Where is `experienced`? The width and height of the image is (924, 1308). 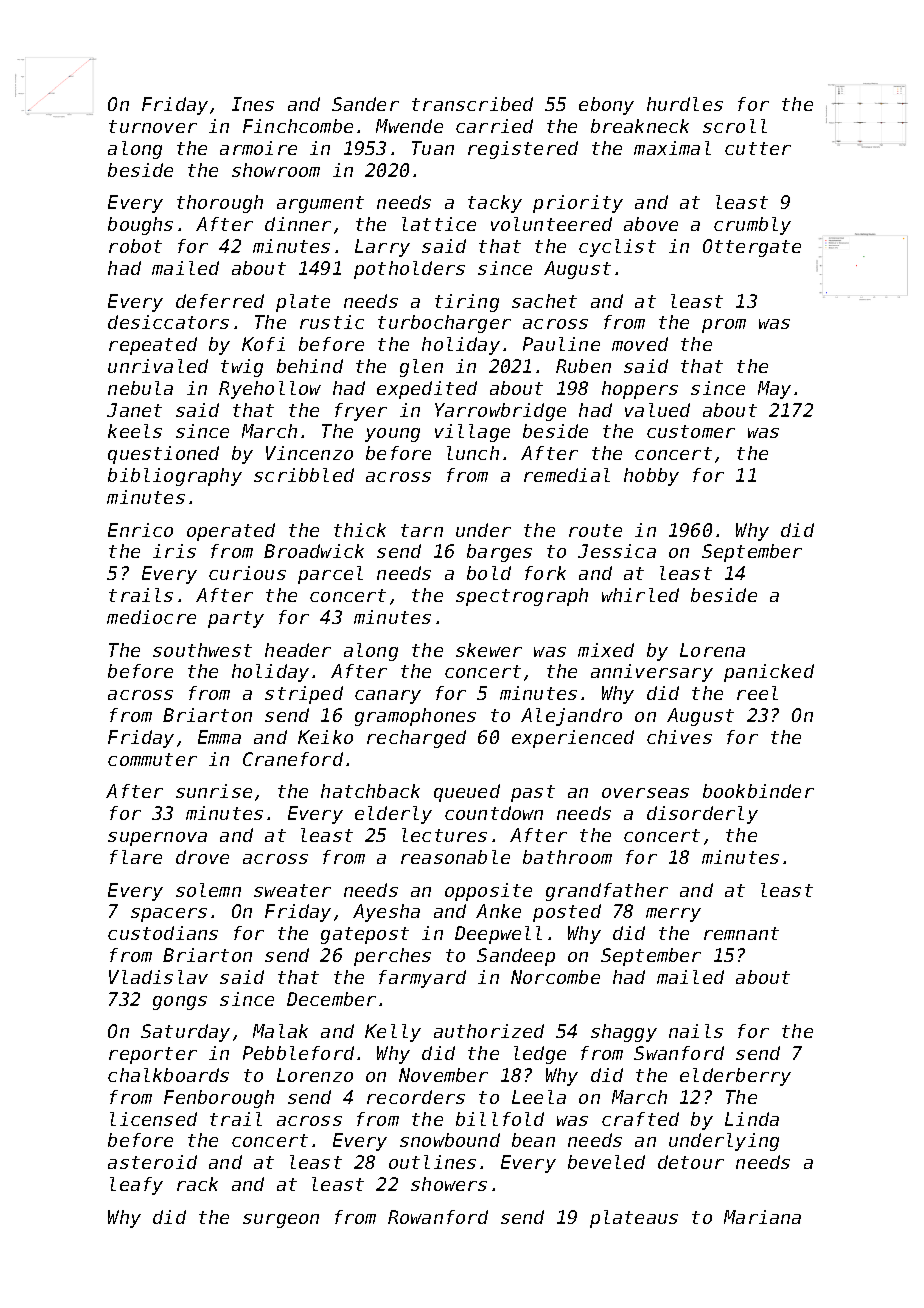 experienced is located at coordinates (573, 739).
